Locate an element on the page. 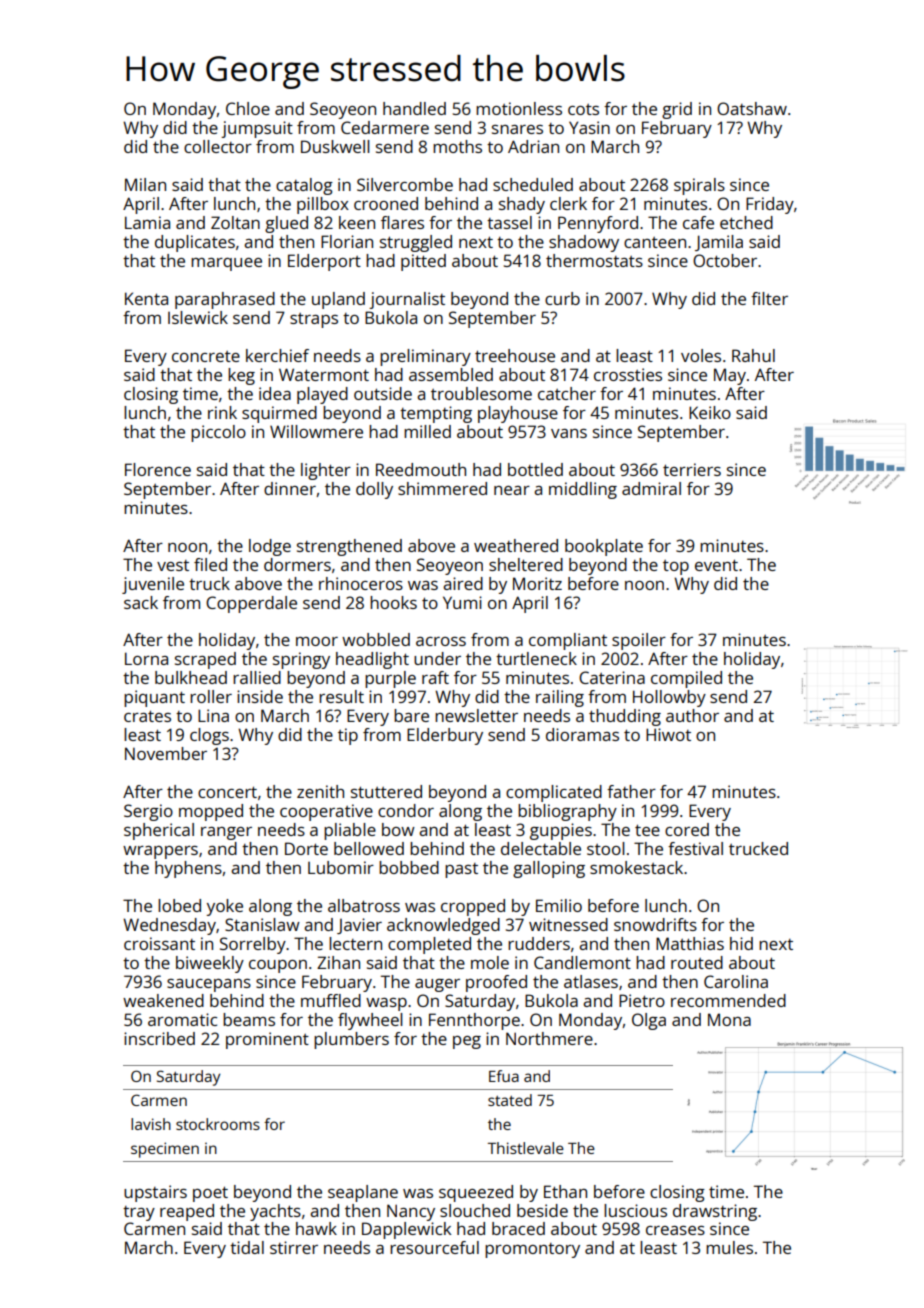  promontory is located at coordinates (532, 1250).
